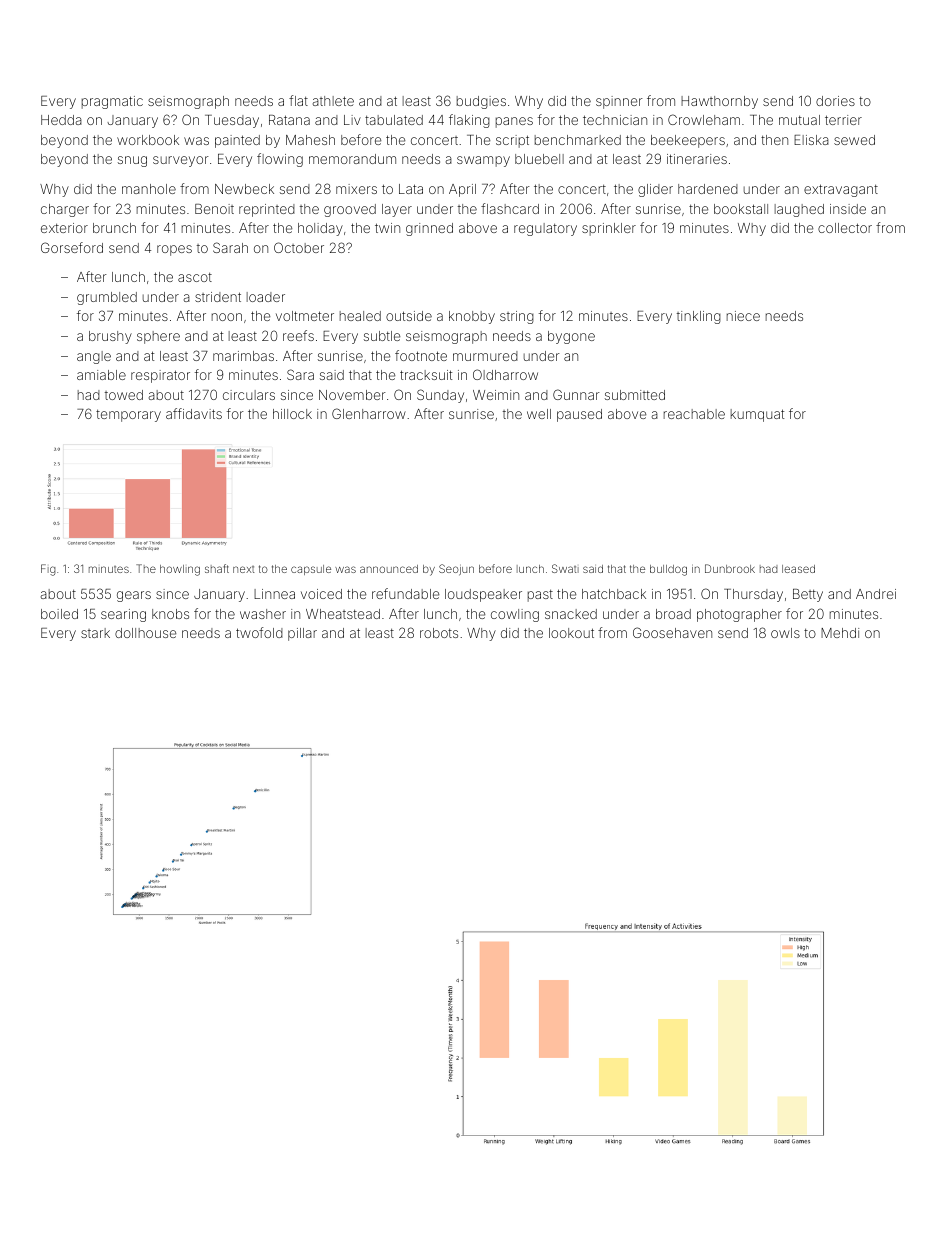  What do you see at coordinates (835, 101) in the screenshot?
I see `dories` at bounding box center [835, 101].
